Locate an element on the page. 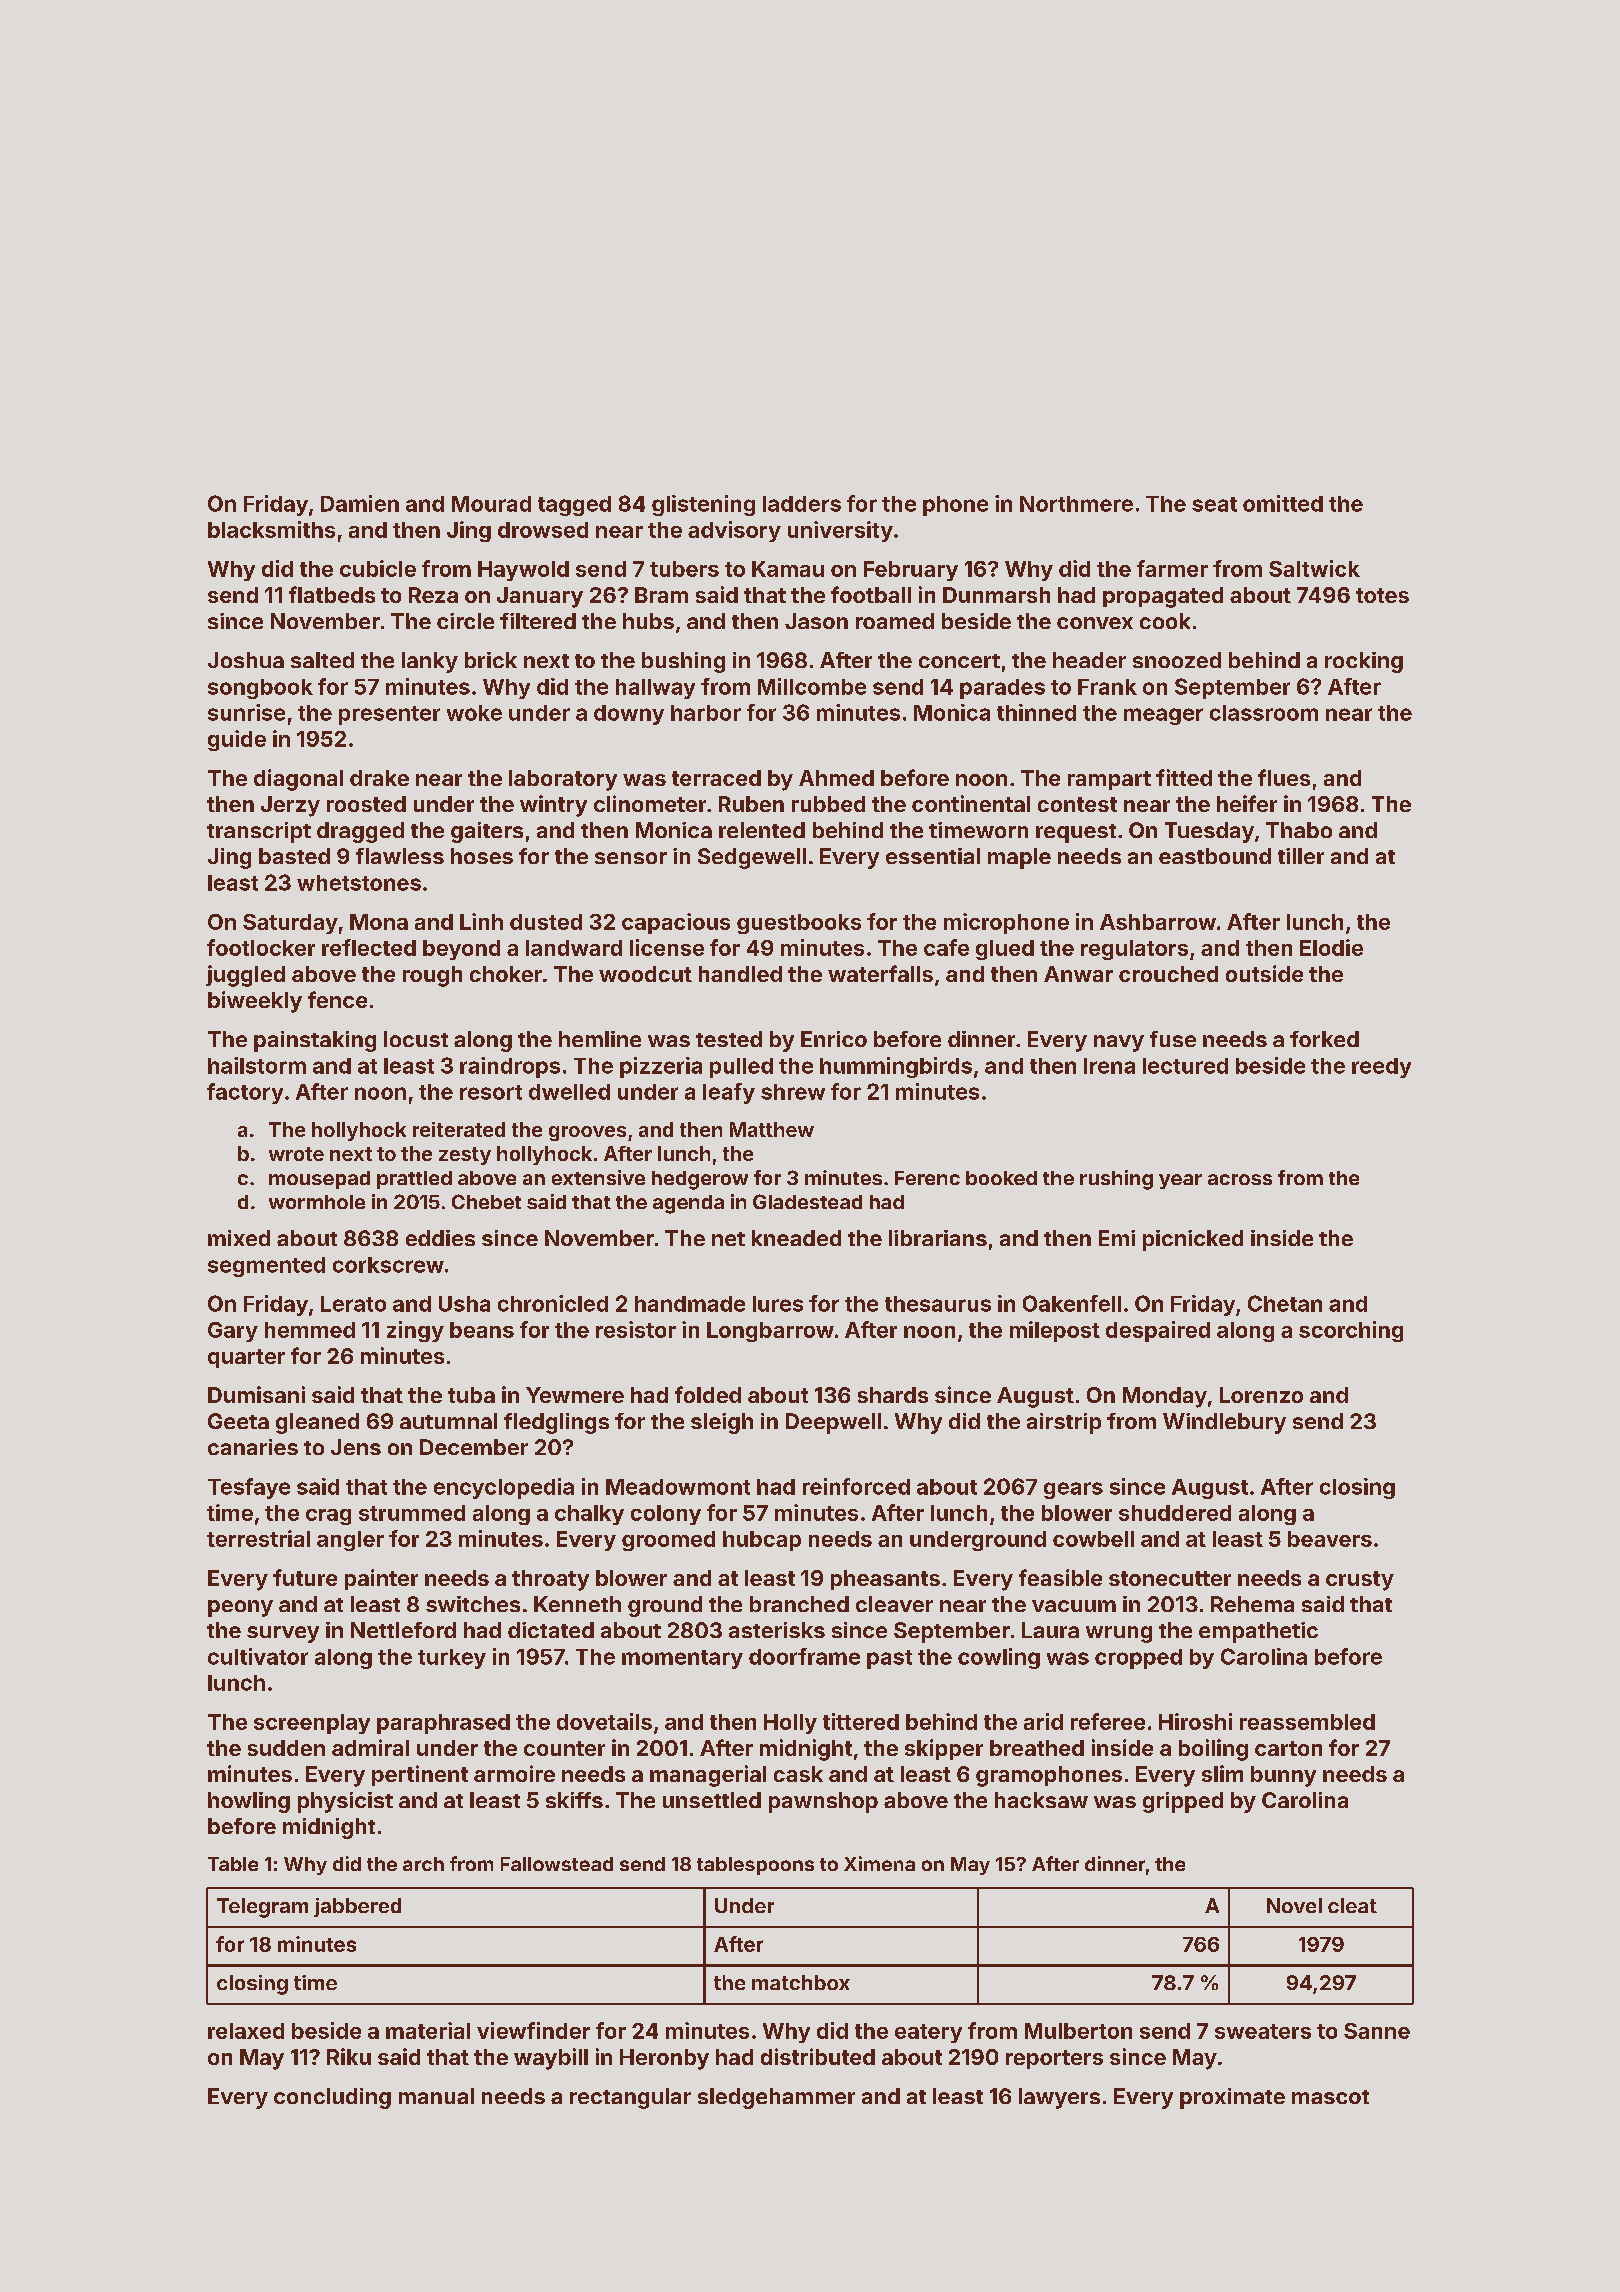 The height and width of the document is (2292, 1620). concluding is located at coordinates (332, 2098).
